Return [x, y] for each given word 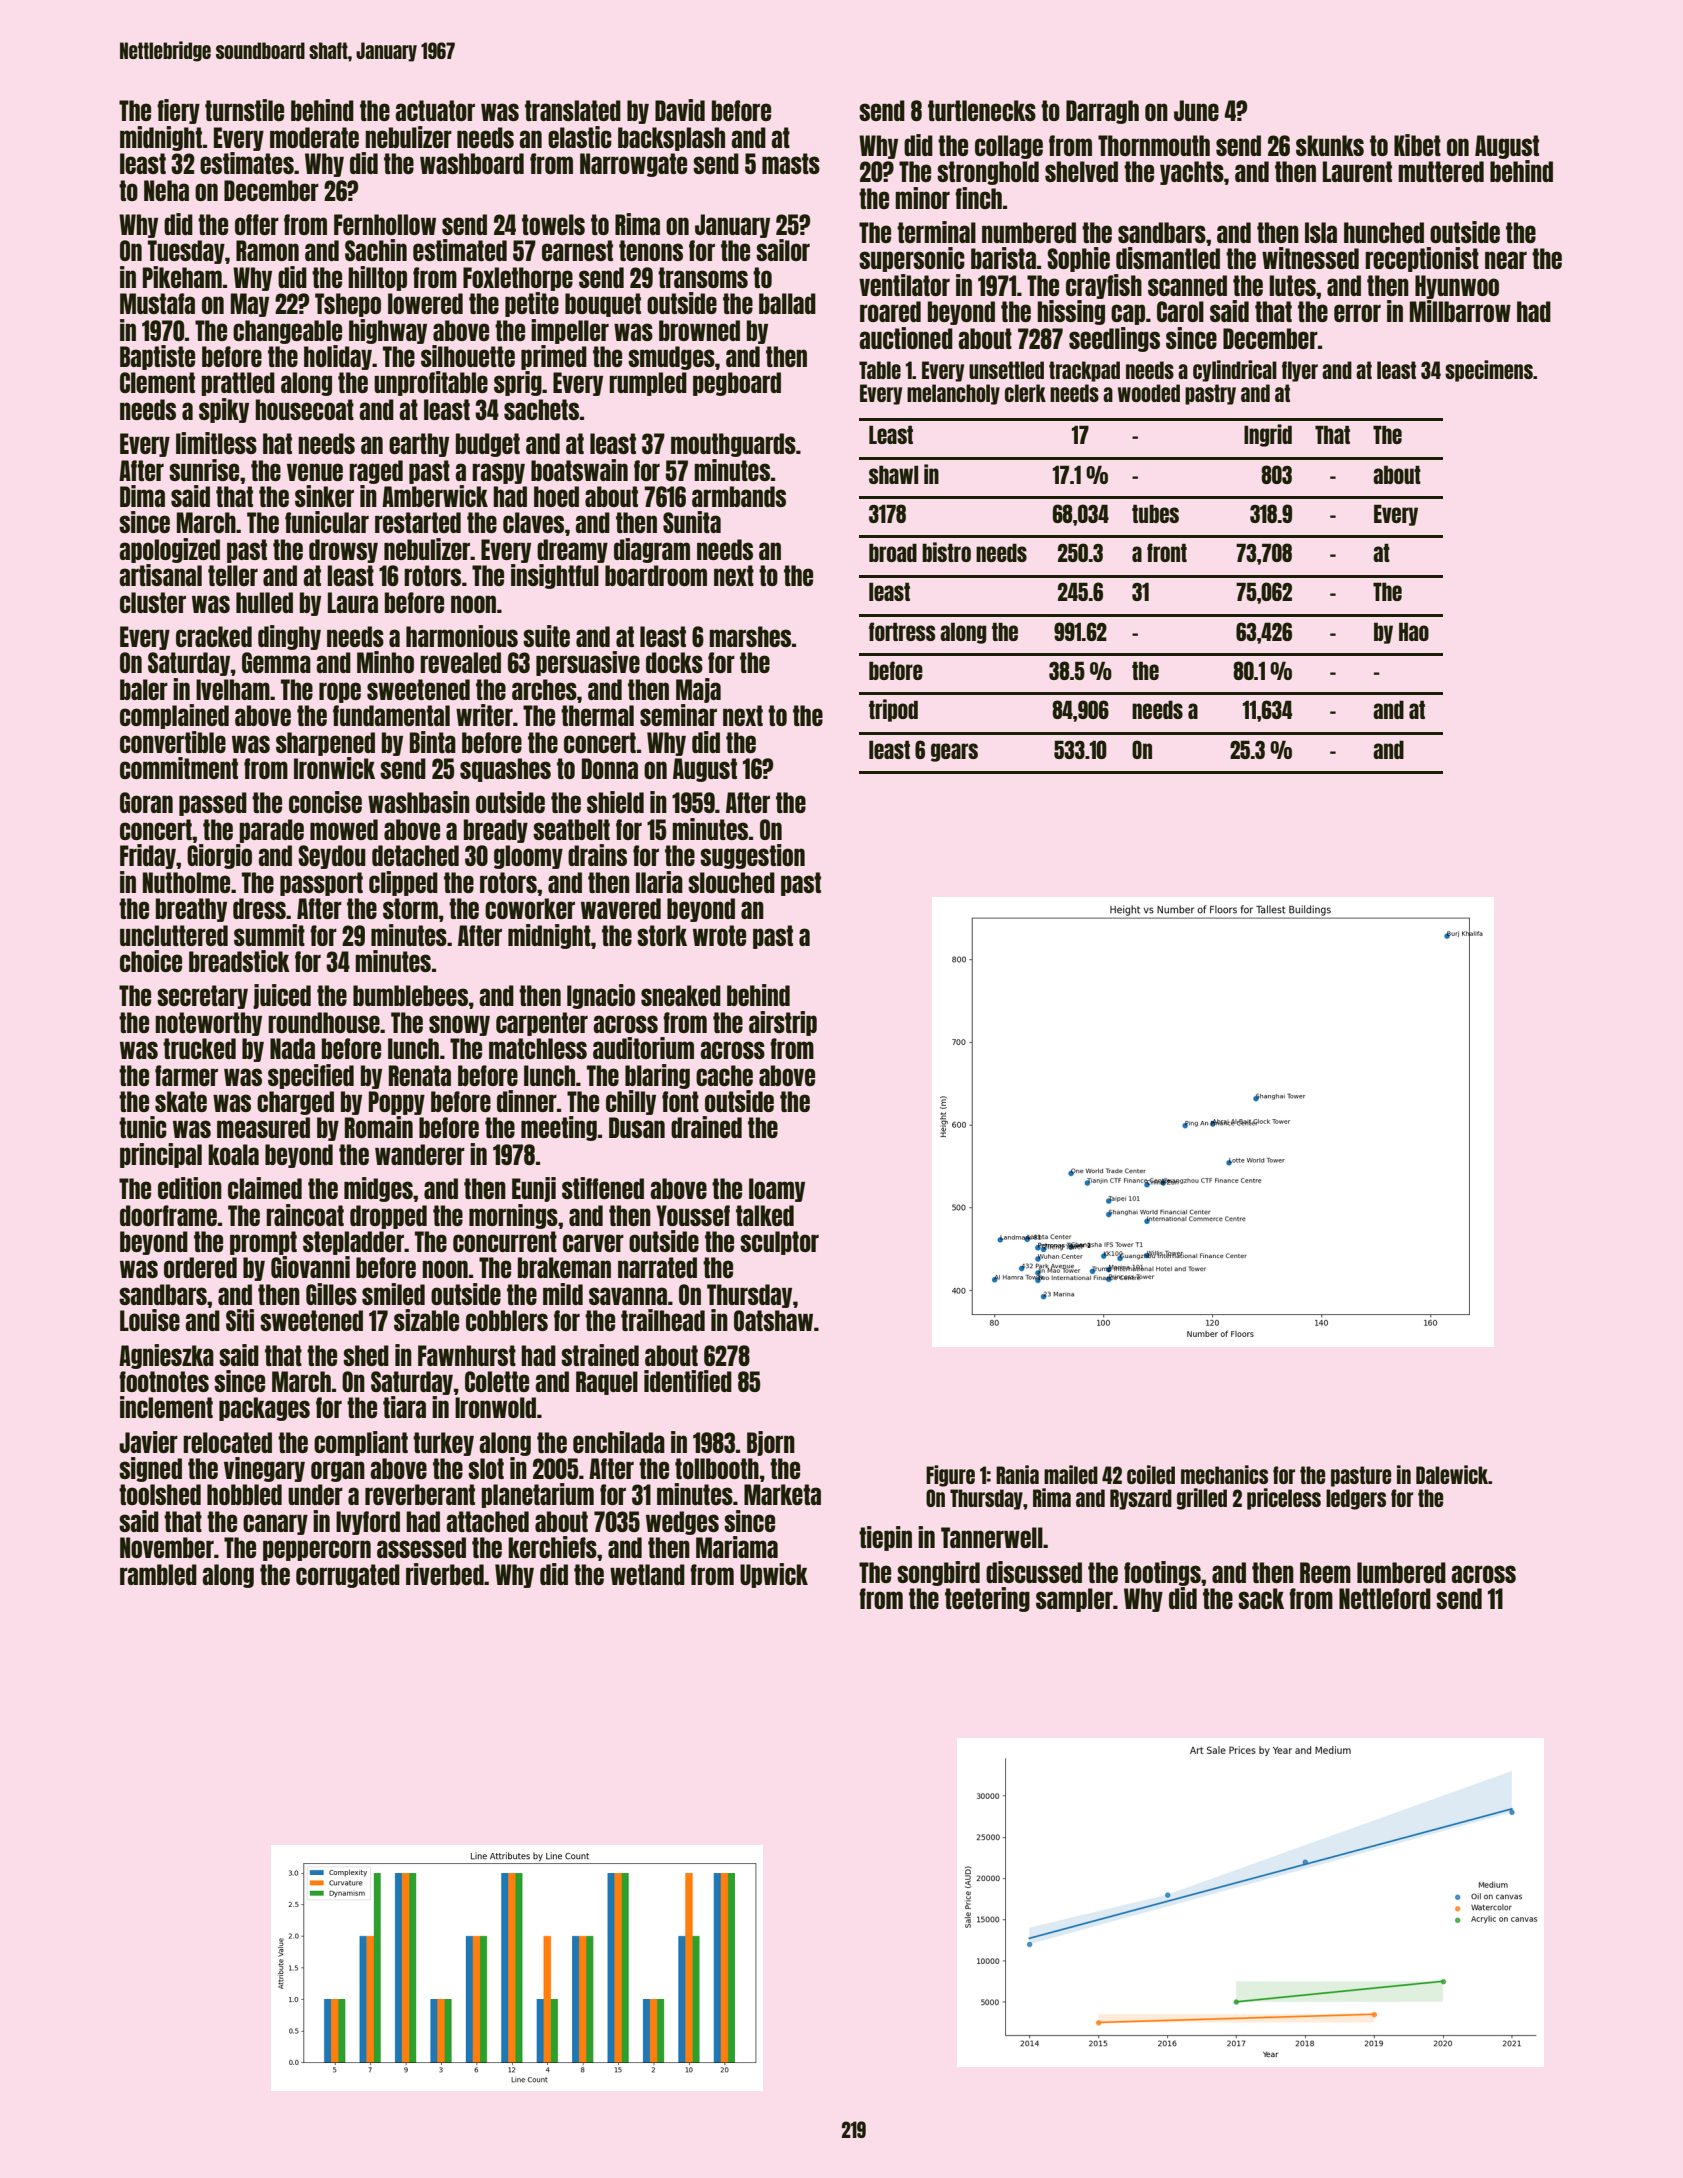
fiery [178, 111]
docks [674, 662]
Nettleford [1385, 1598]
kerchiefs [552, 1547]
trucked [199, 1048]
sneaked [681, 995]
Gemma [276, 662]
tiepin [885, 1538]
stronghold [988, 173]
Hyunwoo [1457, 287]
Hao [1414, 631]
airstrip [783, 1023]
